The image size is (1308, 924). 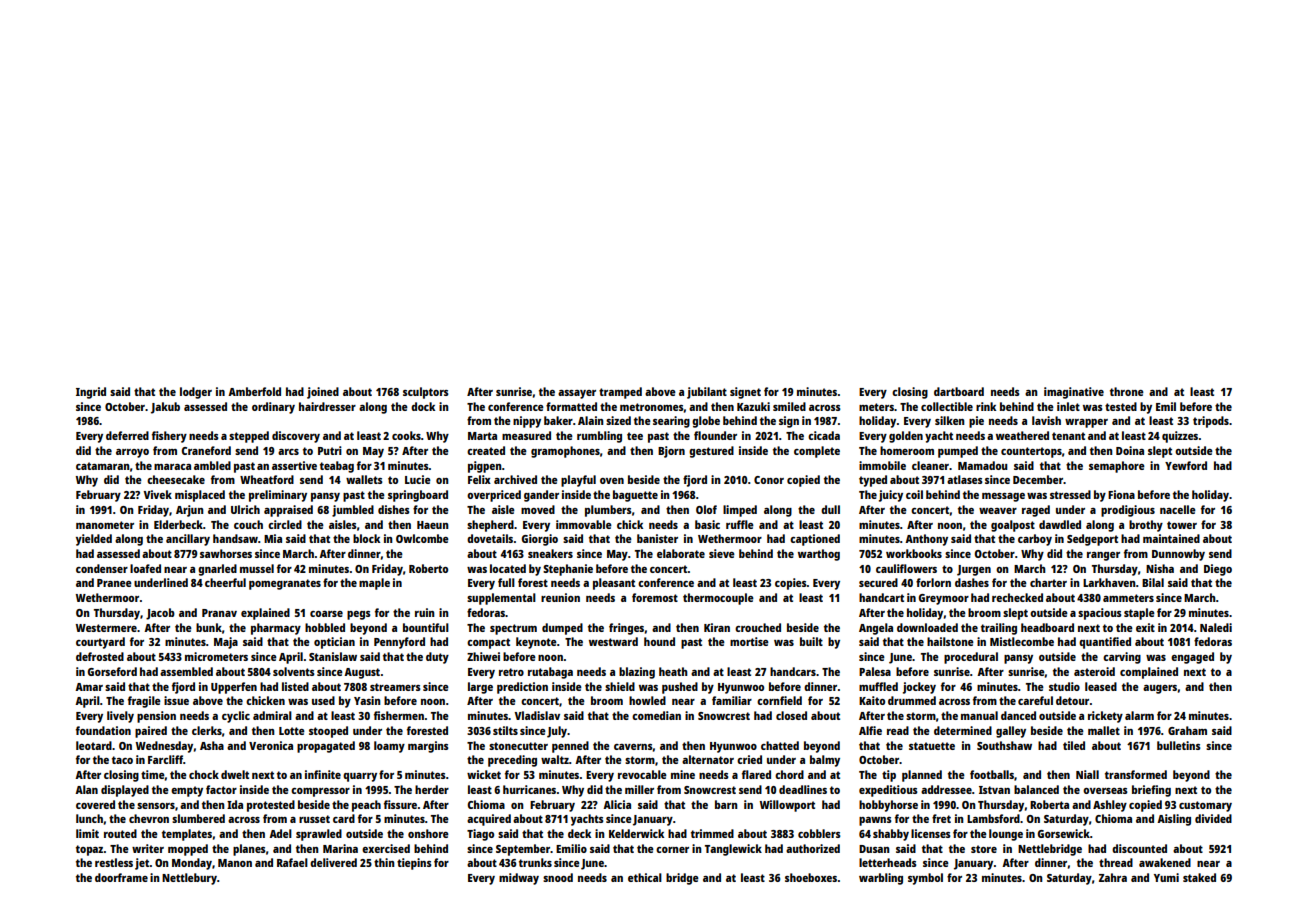 I want to click on built, so click(x=811, y=641).
